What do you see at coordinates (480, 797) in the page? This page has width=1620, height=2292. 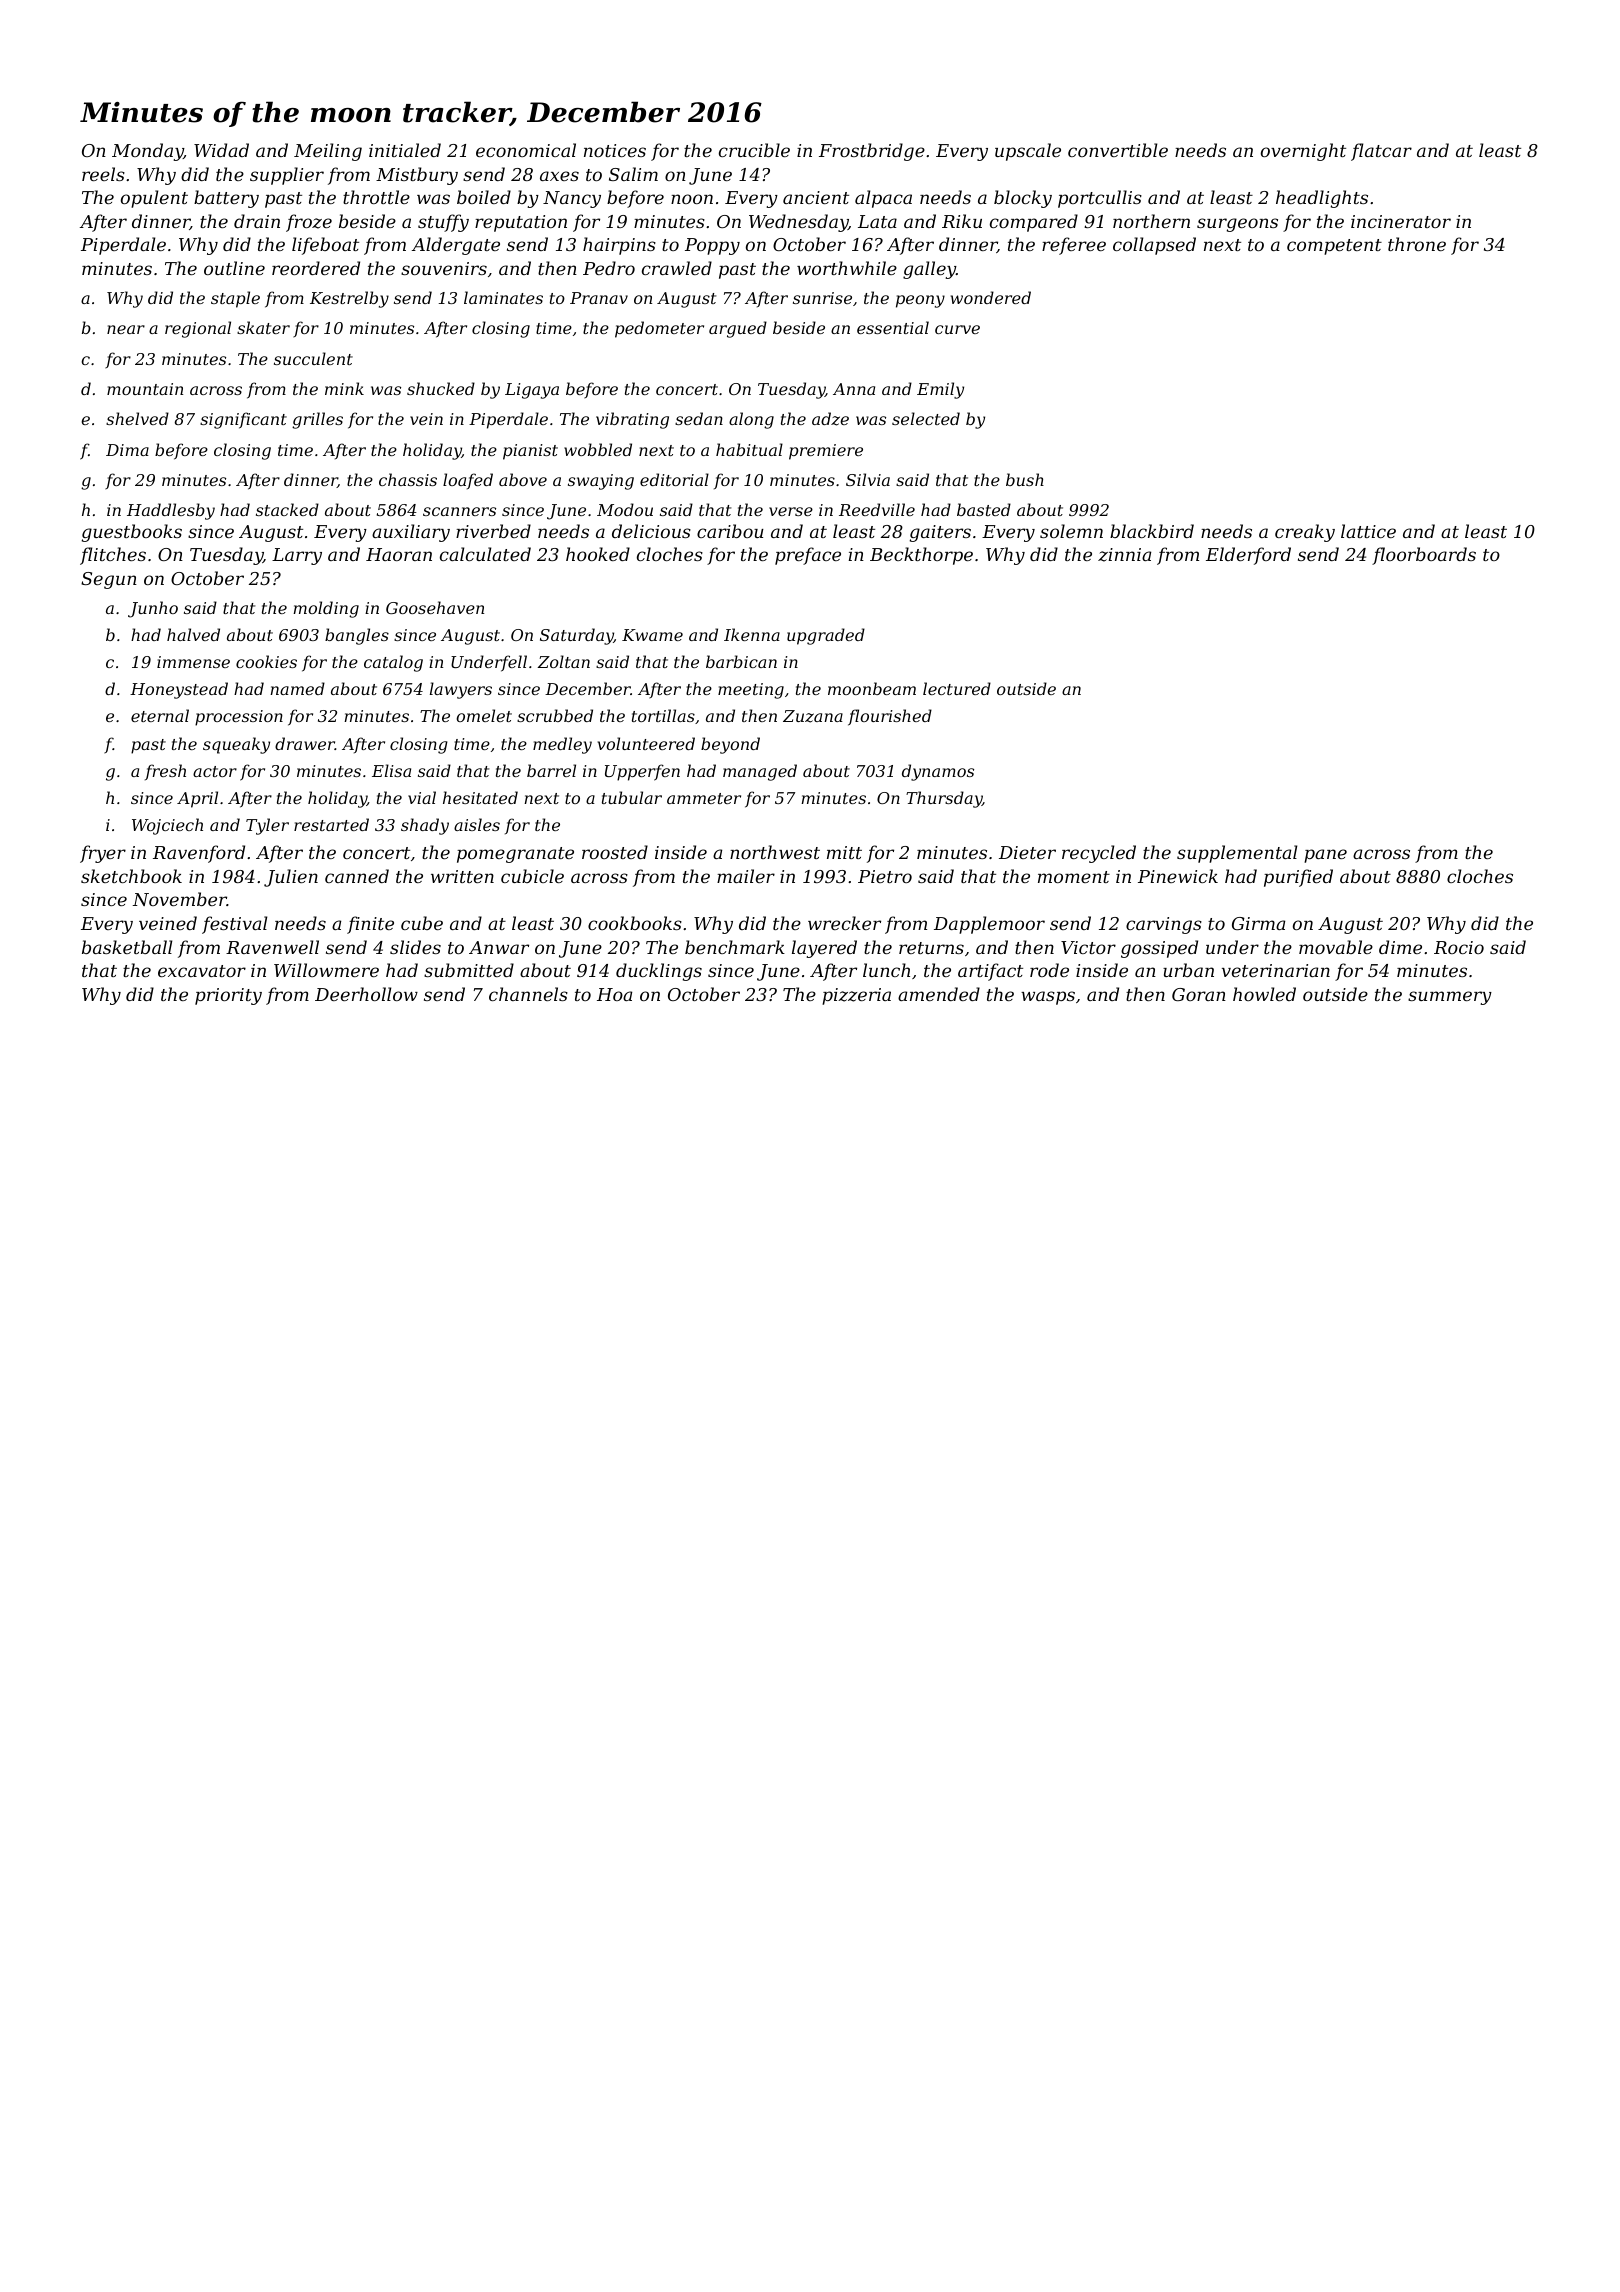 I see `hesitated` at bounding box center [480, 797].
